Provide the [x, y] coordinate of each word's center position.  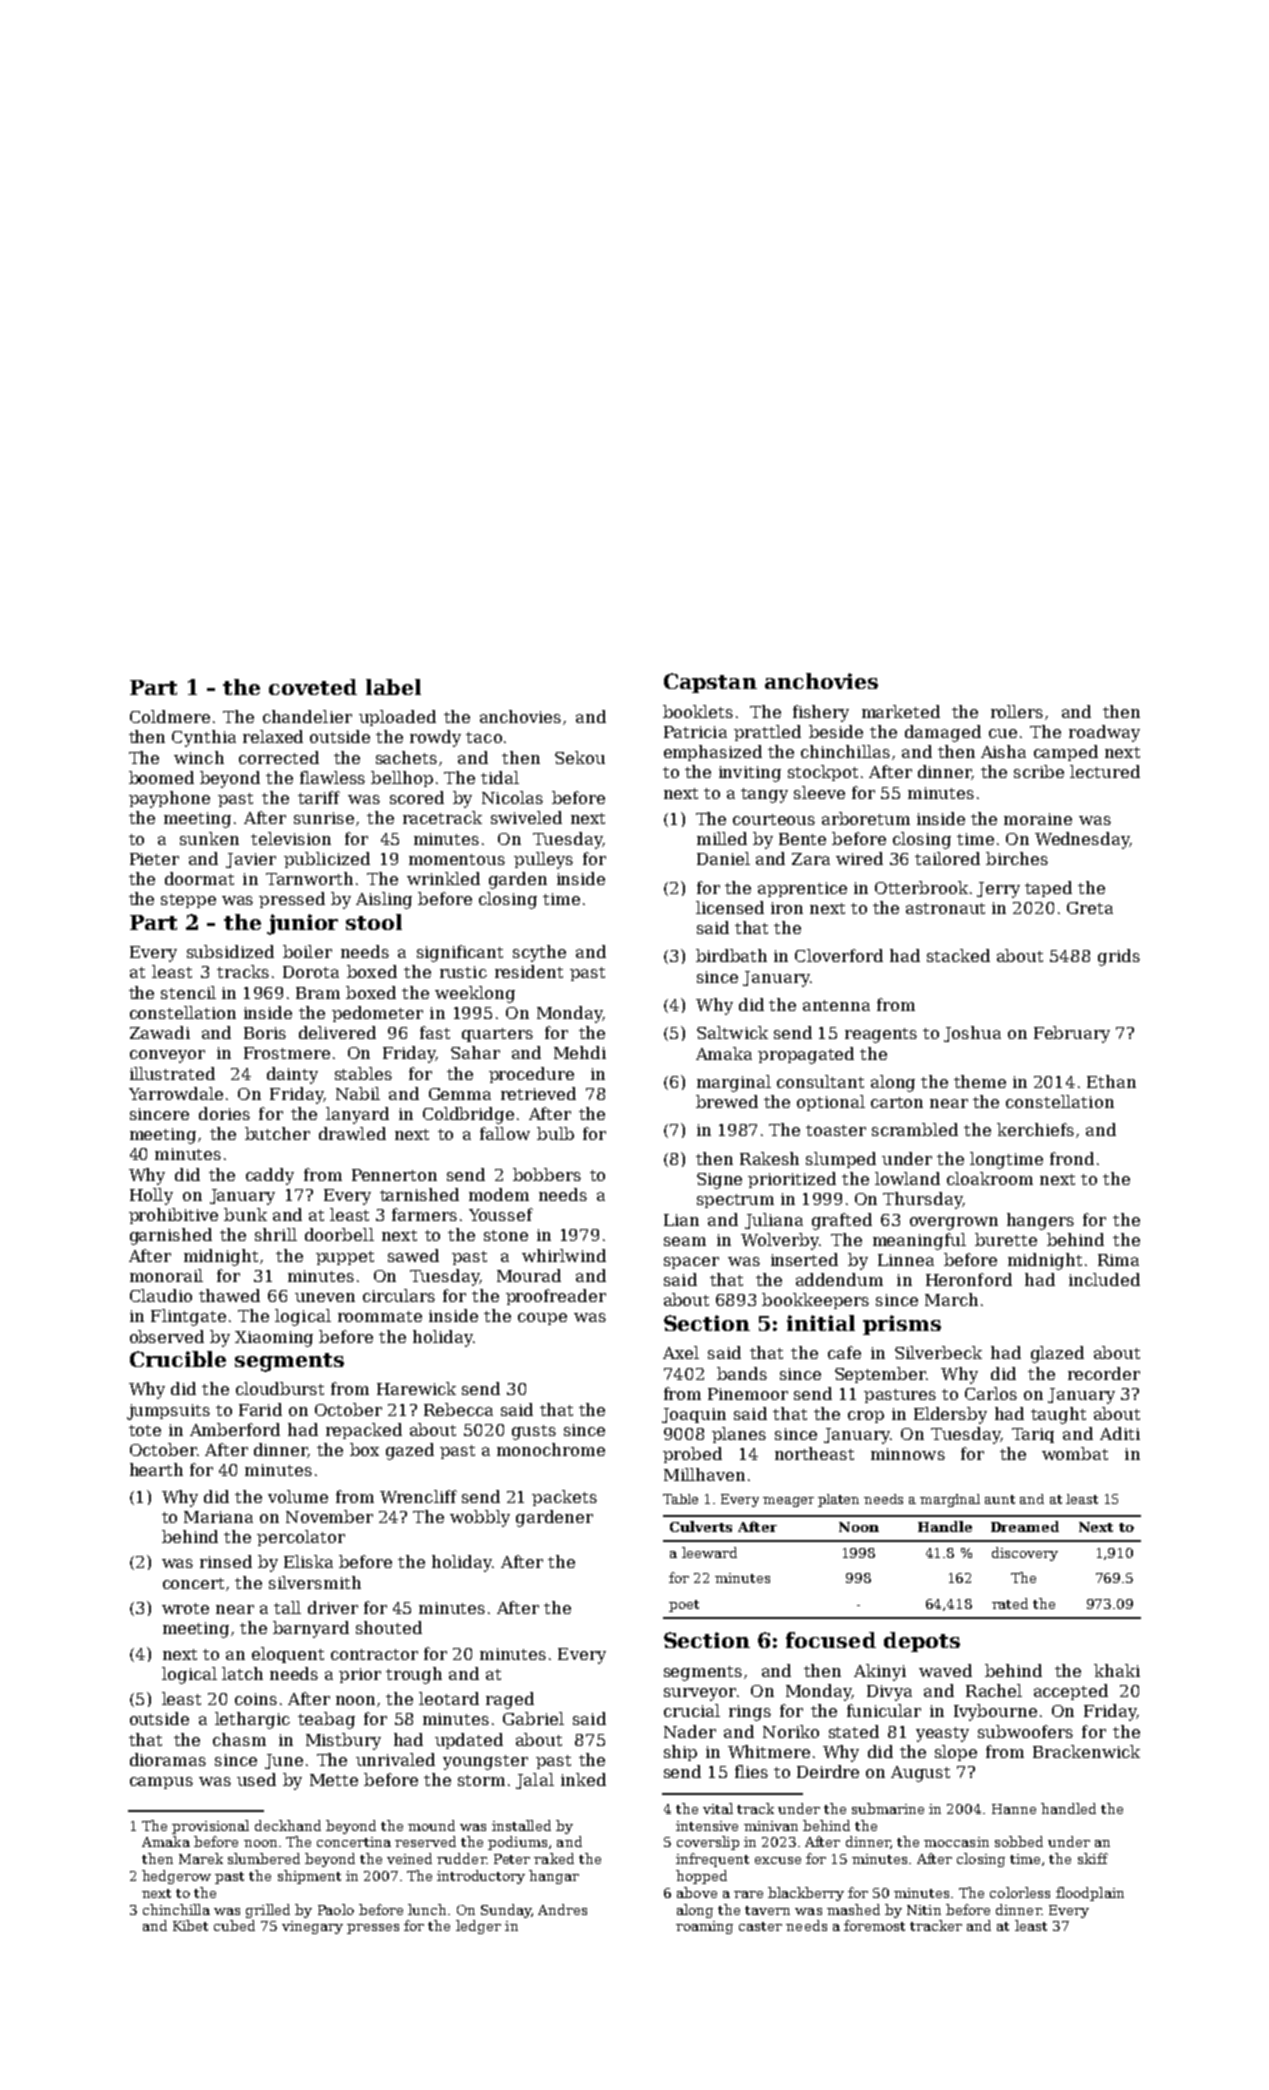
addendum [839, 1279]
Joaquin [694, 1415]
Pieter [154, 859]
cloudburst [280, 1388]
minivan [771, 1826]
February [1072, 1034]
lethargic [252, 1720]
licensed [730, 907]
